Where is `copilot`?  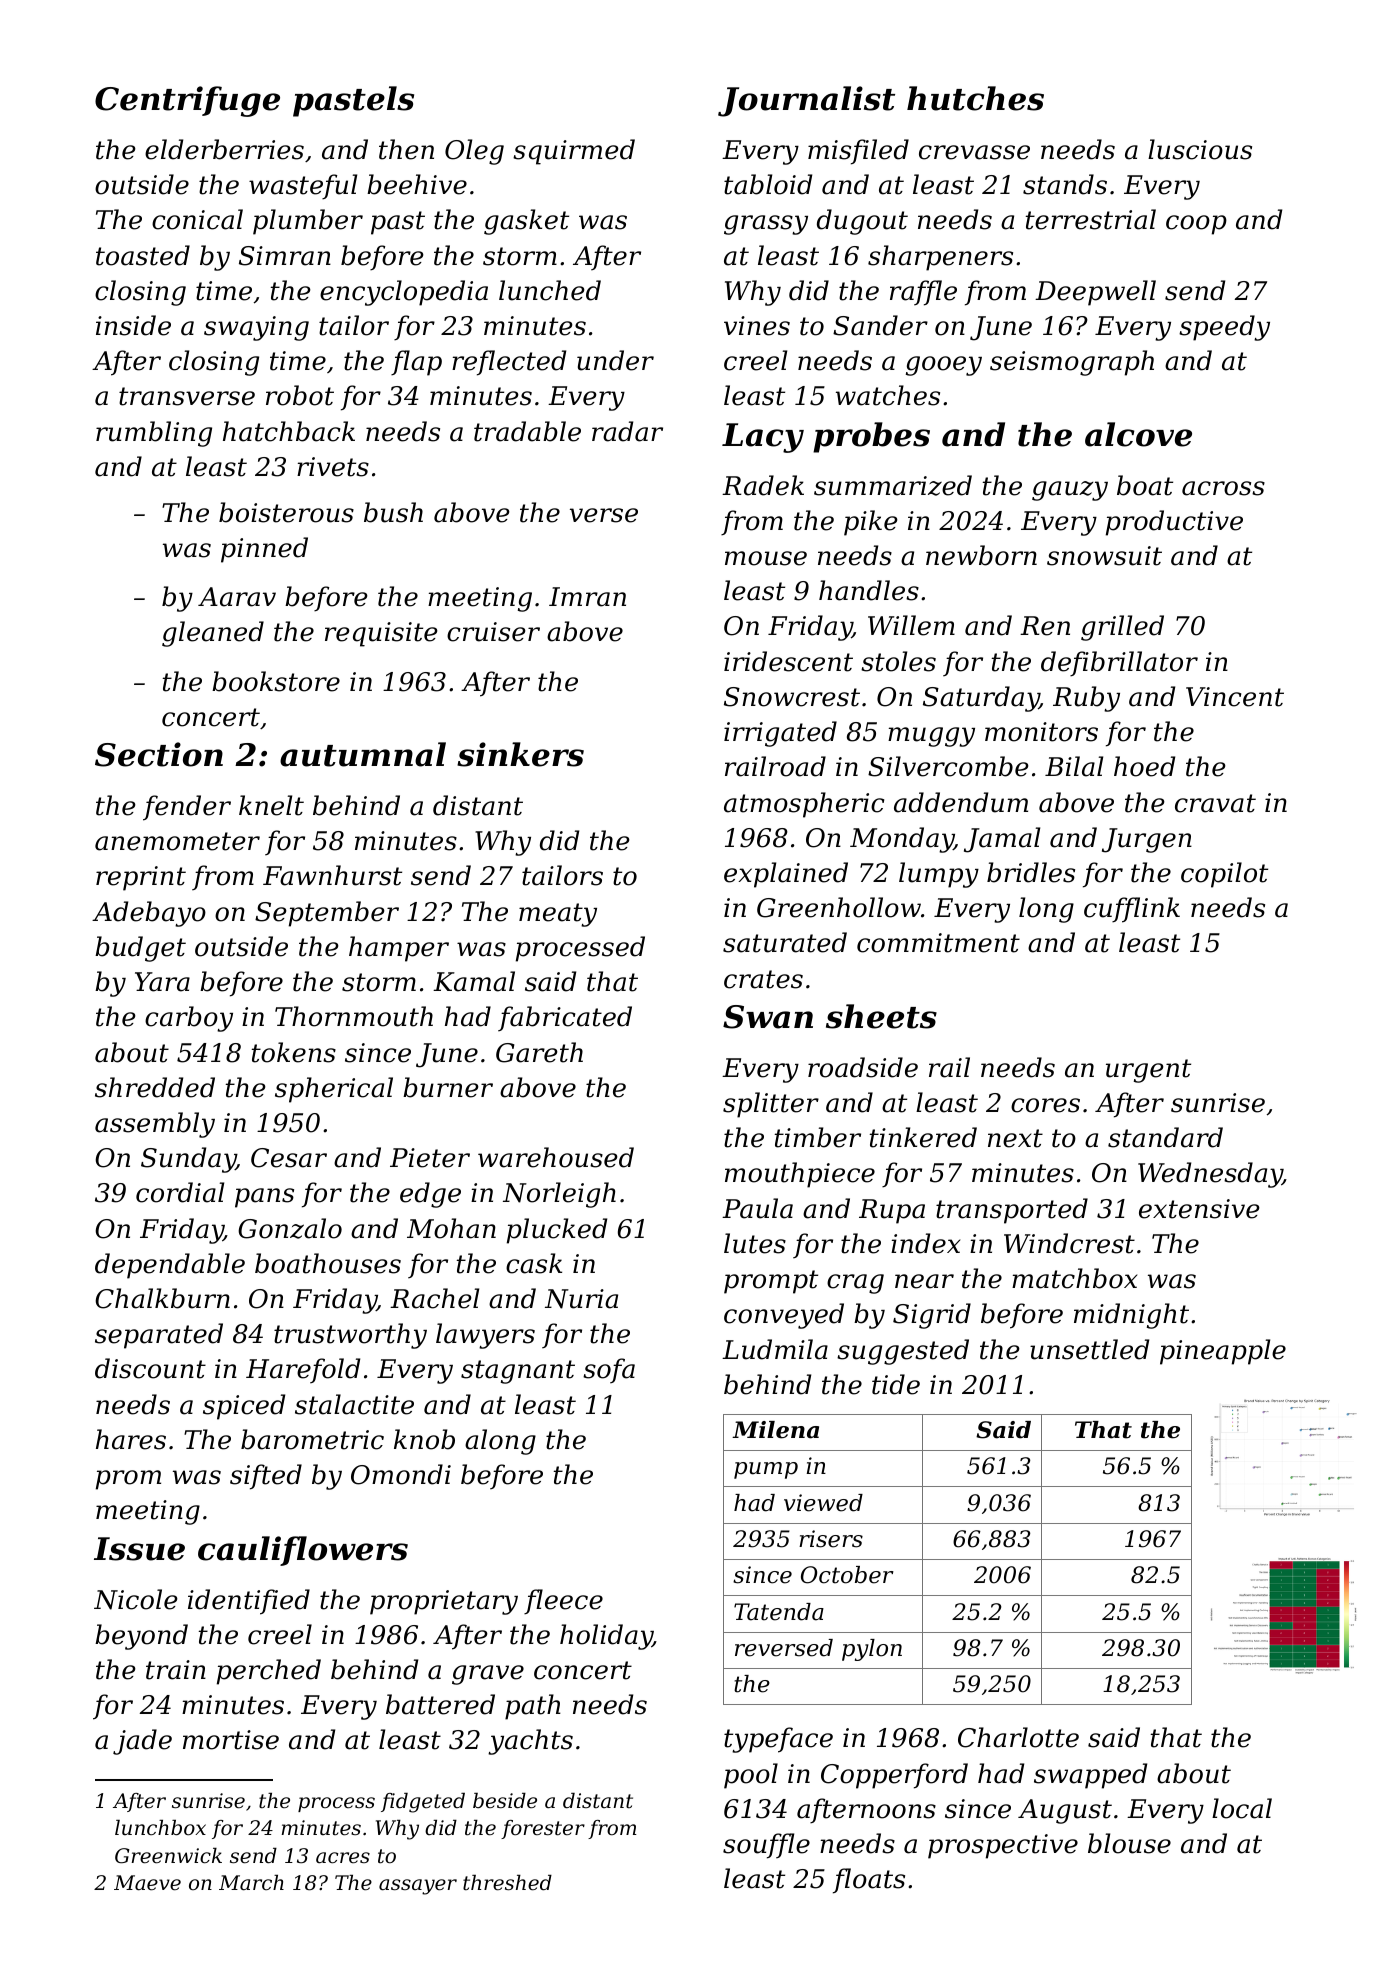 copilot is located at coordinates (1224, 875).
